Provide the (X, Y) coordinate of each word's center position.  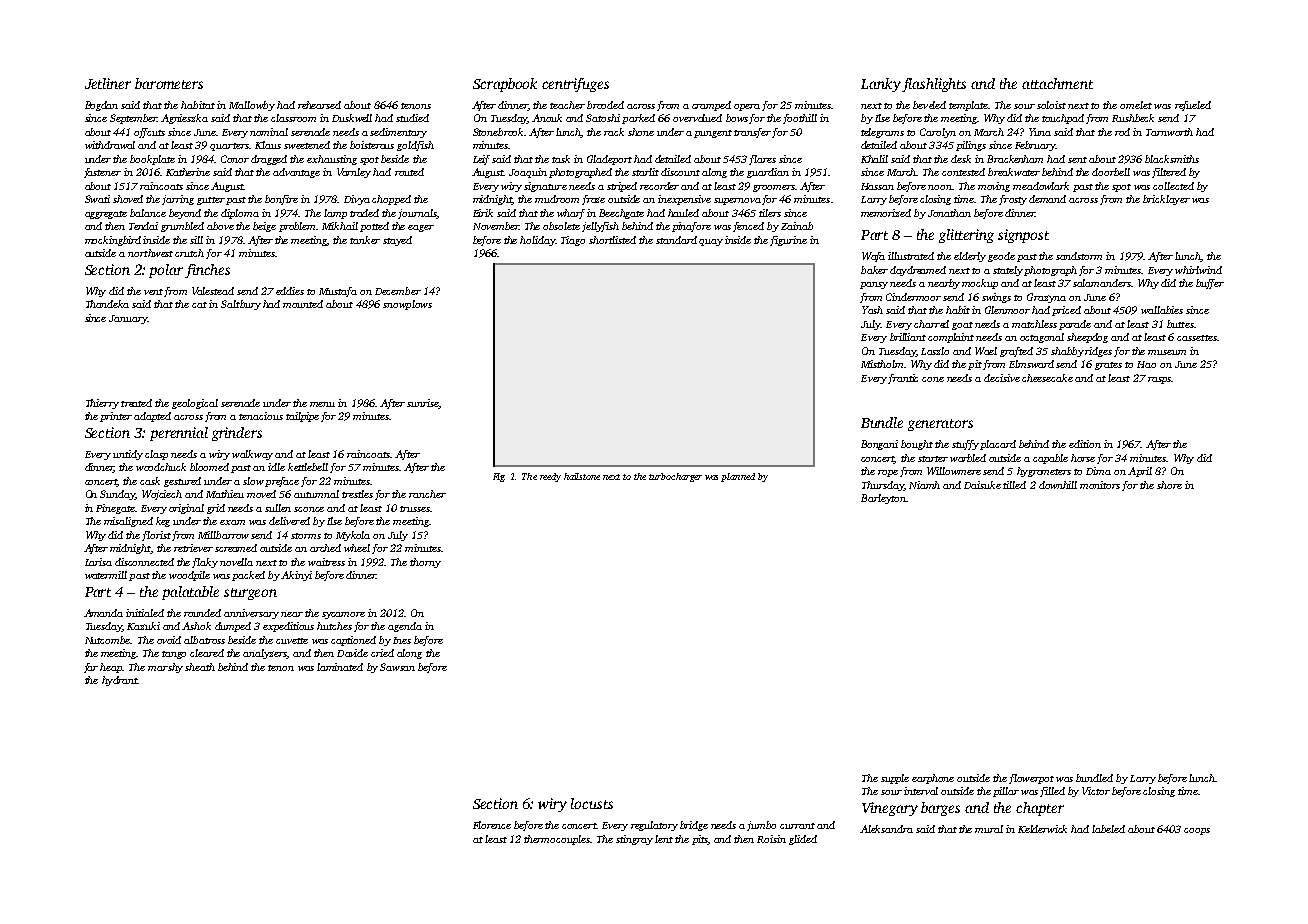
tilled (1014, 485)
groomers (774, 188)
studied (412, 118)
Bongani (879, 445)
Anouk (547, 118)
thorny (425, 563)
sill (196, 240)
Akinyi (296, 576)
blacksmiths (1172, 159)
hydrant (120, 681)
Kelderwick (1042, 829)
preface (282, 482)
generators (940, 425)
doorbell (1111, 172)
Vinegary (890, 809)
